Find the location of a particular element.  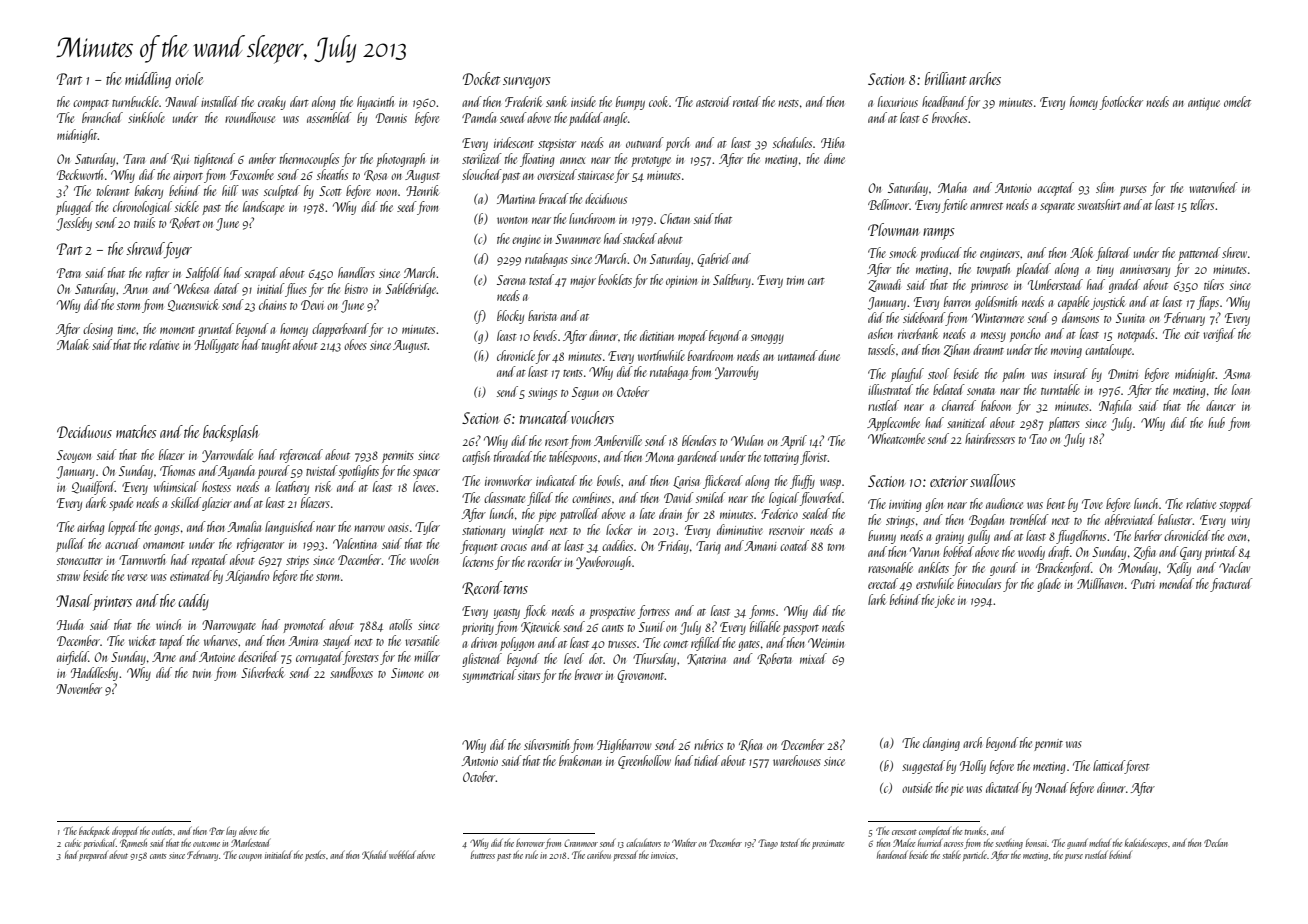

omelet is located at coordinates (1237, 101).
